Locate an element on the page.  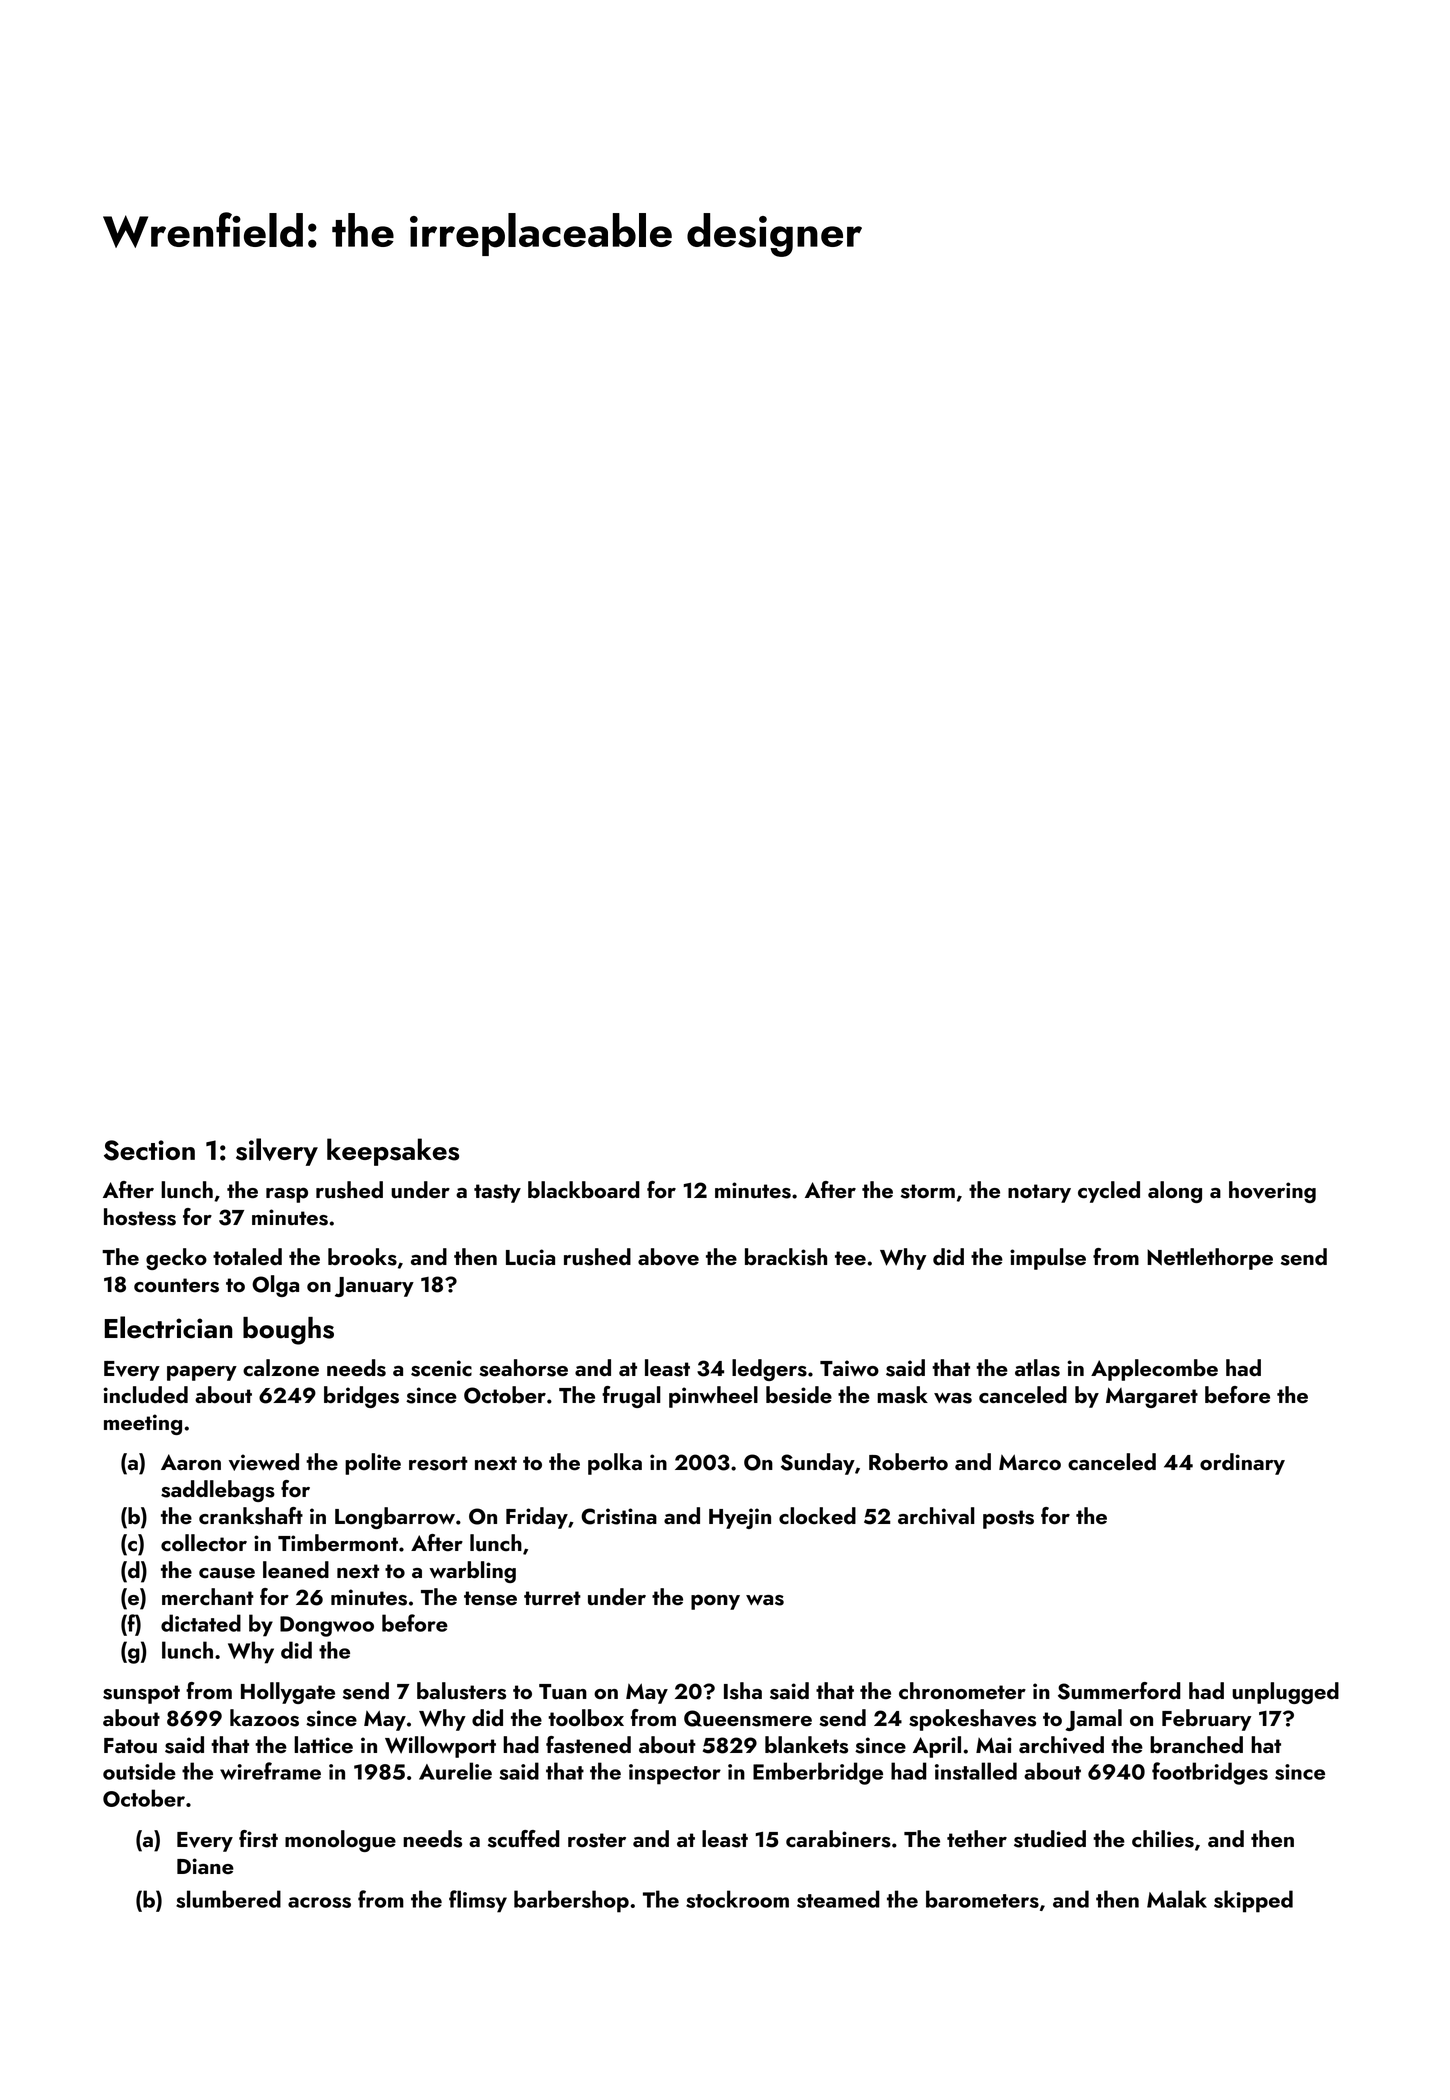
Hyejin is located at coordinates (740, 1518).
